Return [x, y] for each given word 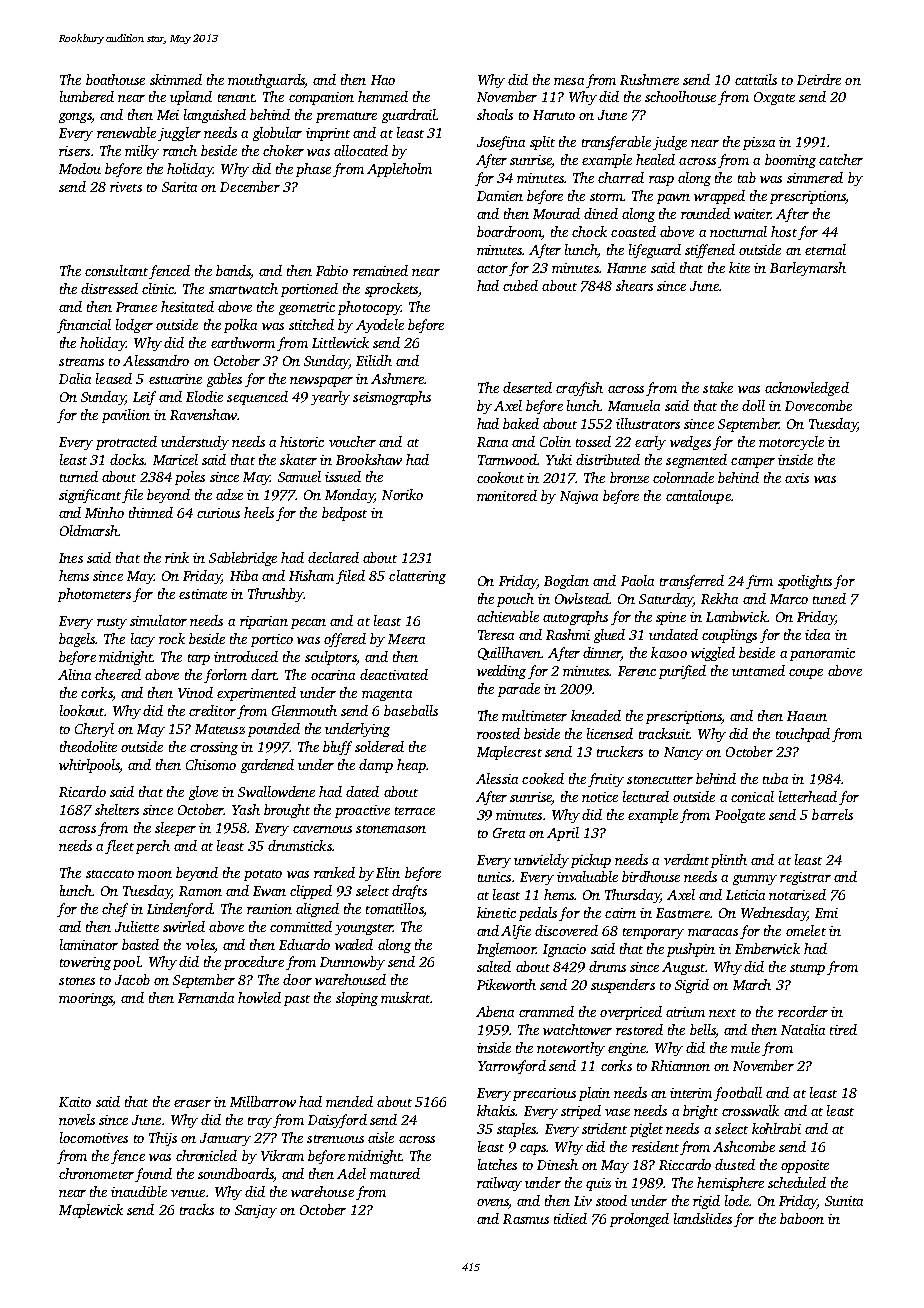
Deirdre [819, 79]
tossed [593, 441]
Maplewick [91, 1211]
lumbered [87, 96]
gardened [267, 766]
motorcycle [791, 443]
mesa [569, 81]
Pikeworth [506, 984]
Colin [555, 441]
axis [797, 478]
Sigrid [692, 986]
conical [752, 796]
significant [90, 496]
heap [411, 766]
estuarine [175, 379]
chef [115, 910]
